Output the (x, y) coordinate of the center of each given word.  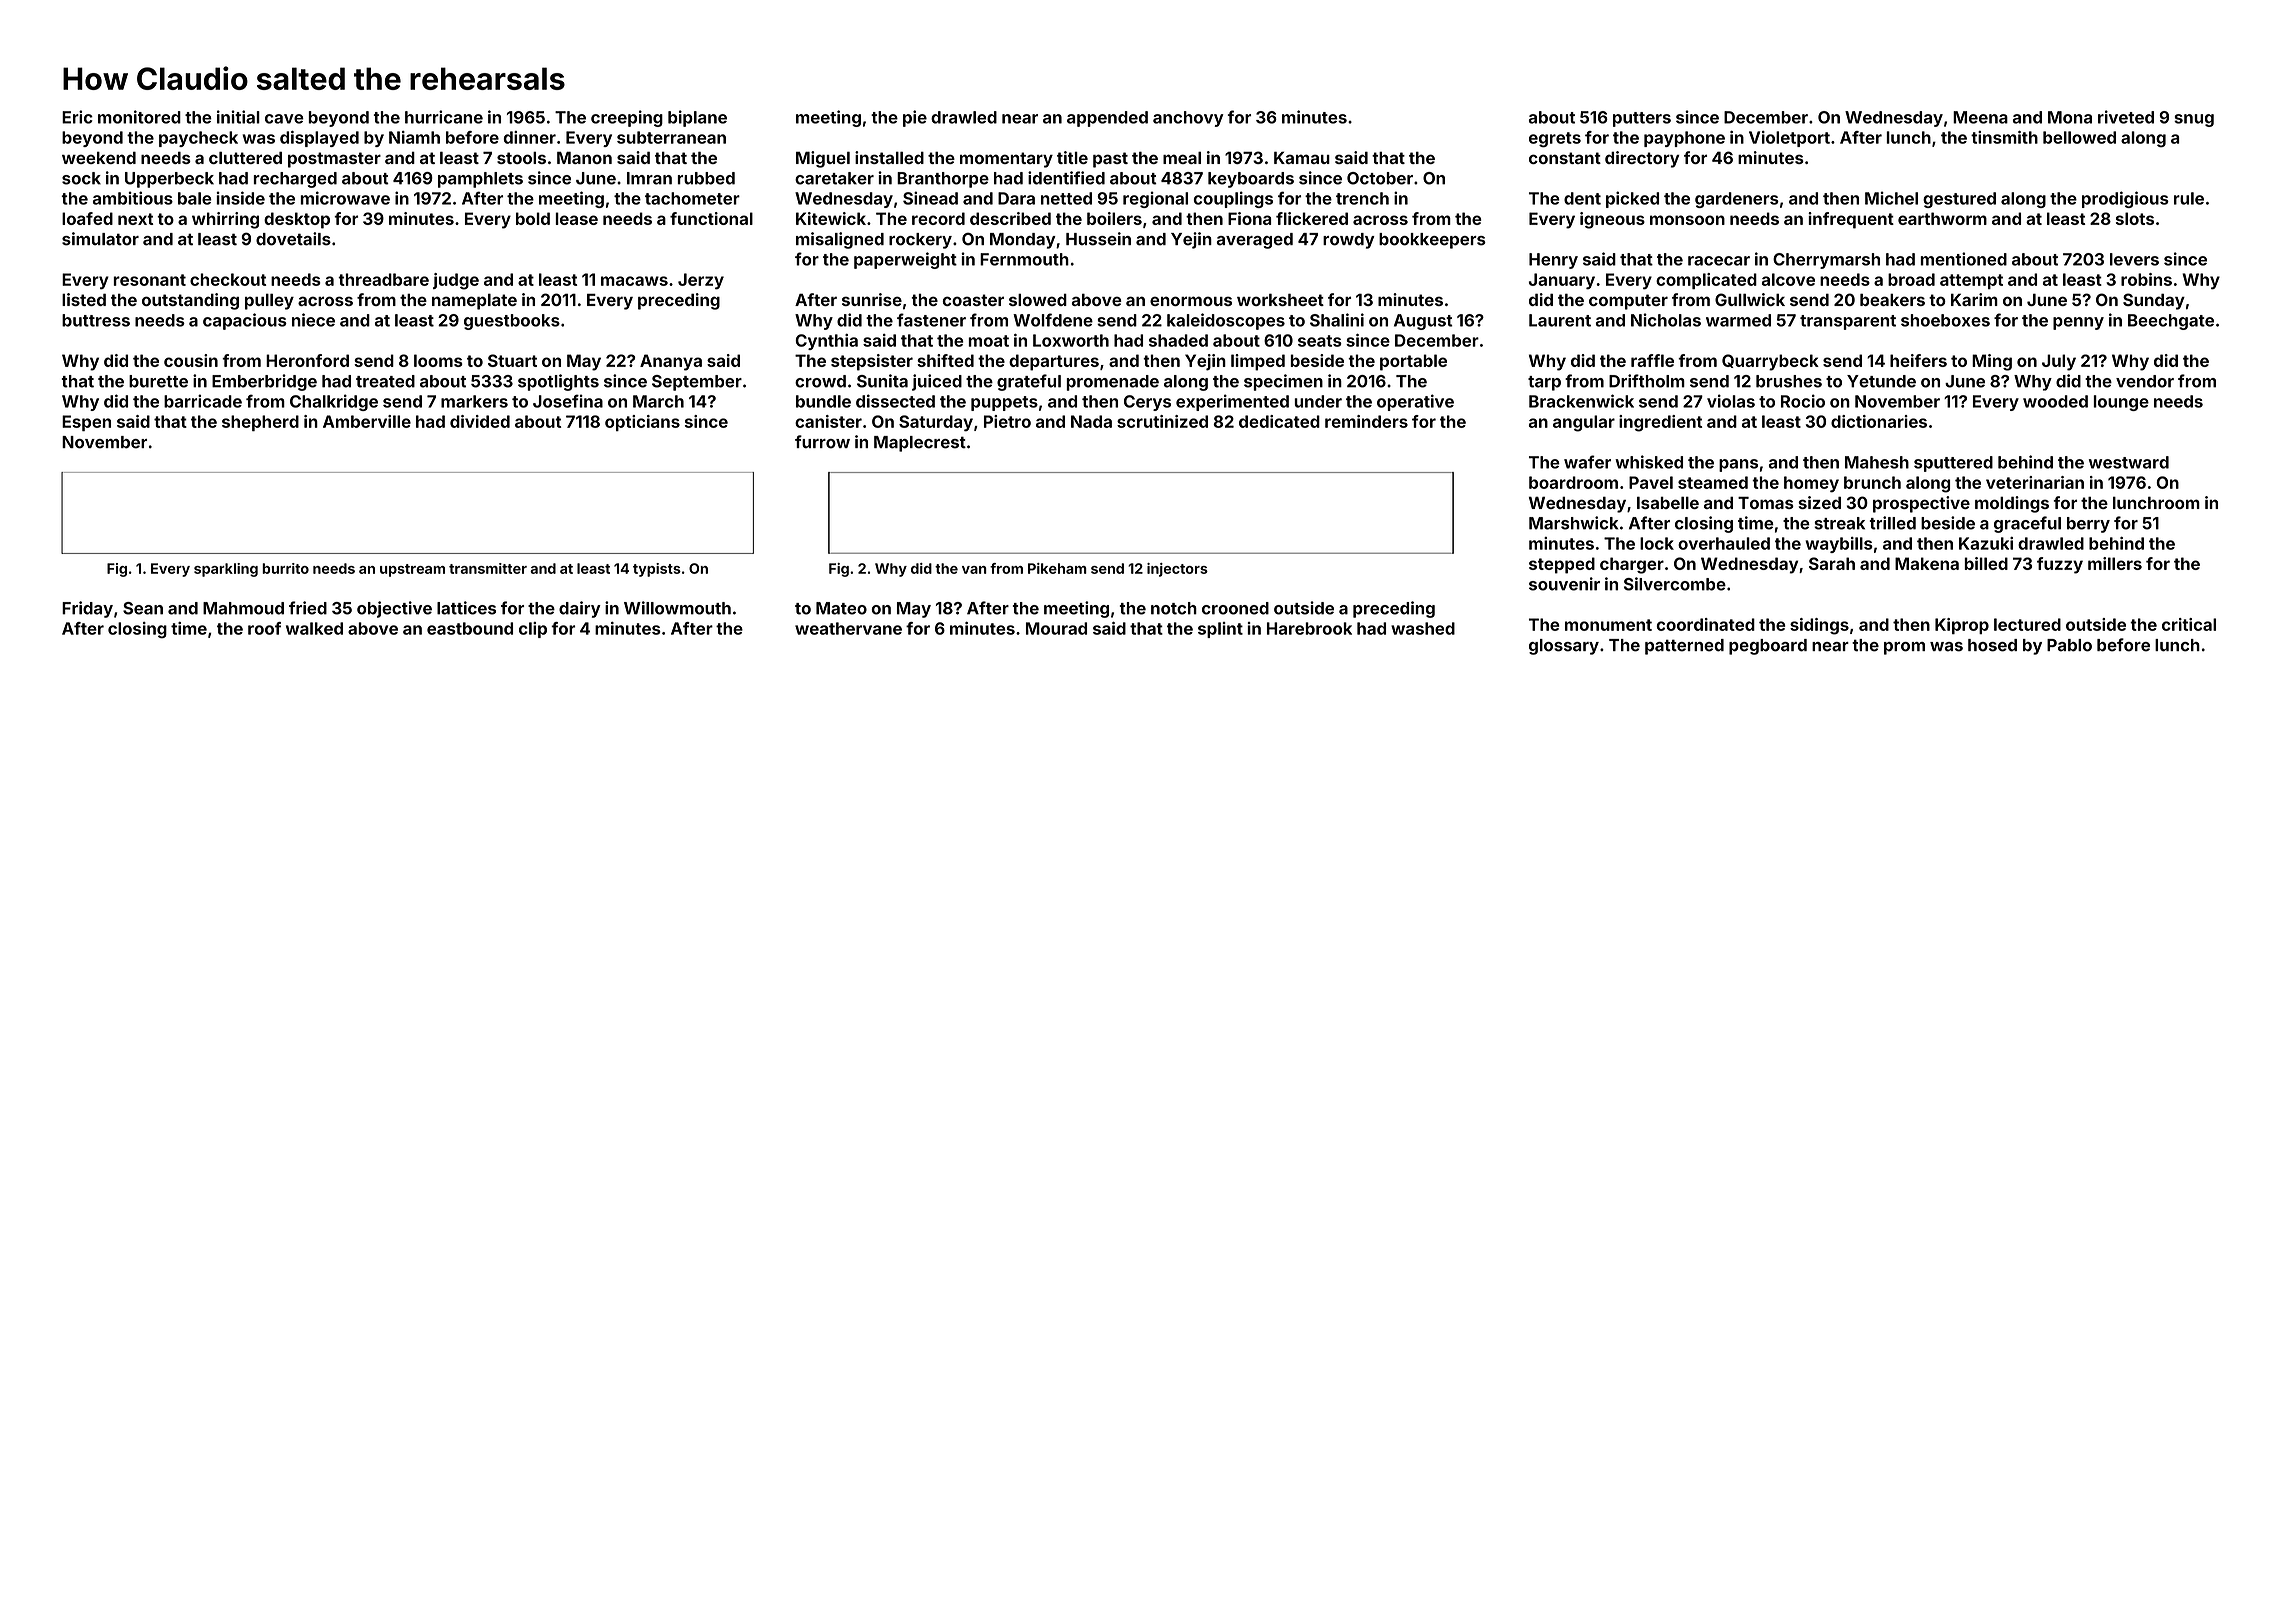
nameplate (474, 301)
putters (1642, 119)
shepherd (260, 423)
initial (238, 117)
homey (1811, 484)
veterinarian (2035, 482)
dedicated (1279, 421)
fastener (931, 320)
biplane (697, 118)
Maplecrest (920, 444)
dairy (580, 609)
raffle (1652, 360)
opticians (642, 423)
